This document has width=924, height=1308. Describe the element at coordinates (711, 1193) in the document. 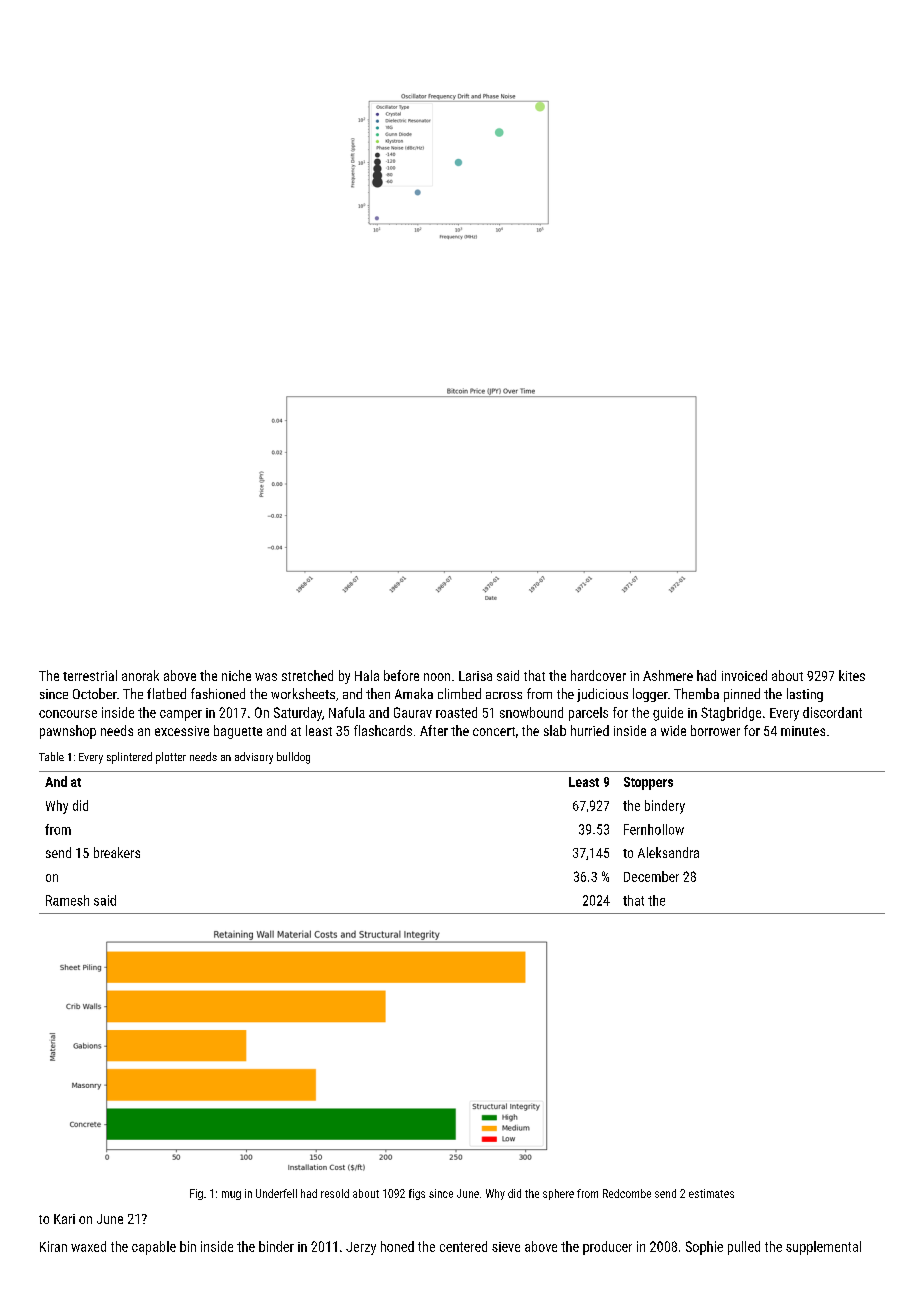

I see `estimates` at that location.
